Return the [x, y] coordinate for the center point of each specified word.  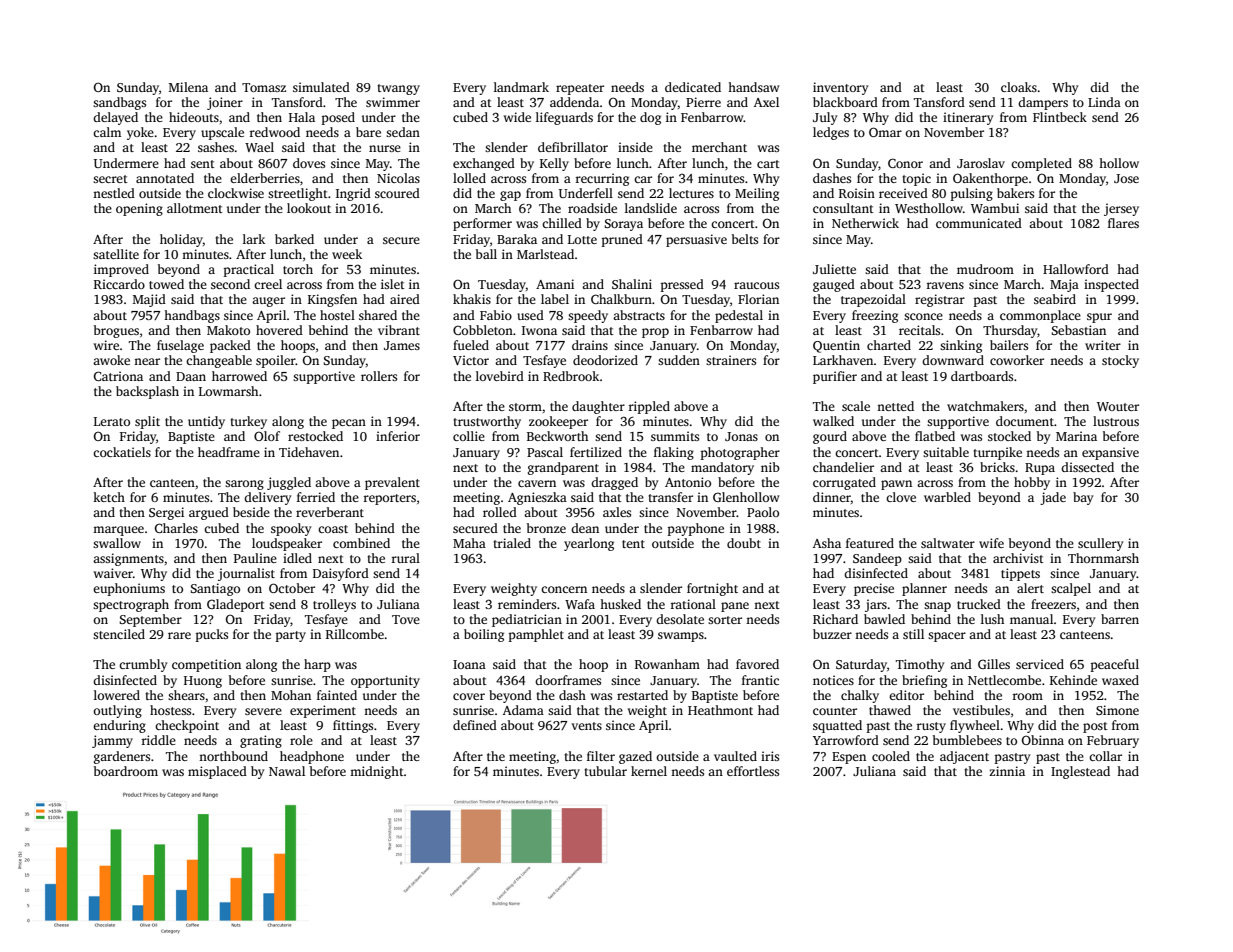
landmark [521, 87]
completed [1041, 164]
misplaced [217, 772]
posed [338, 118]
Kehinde [1073, 680]
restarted [642, 695]
